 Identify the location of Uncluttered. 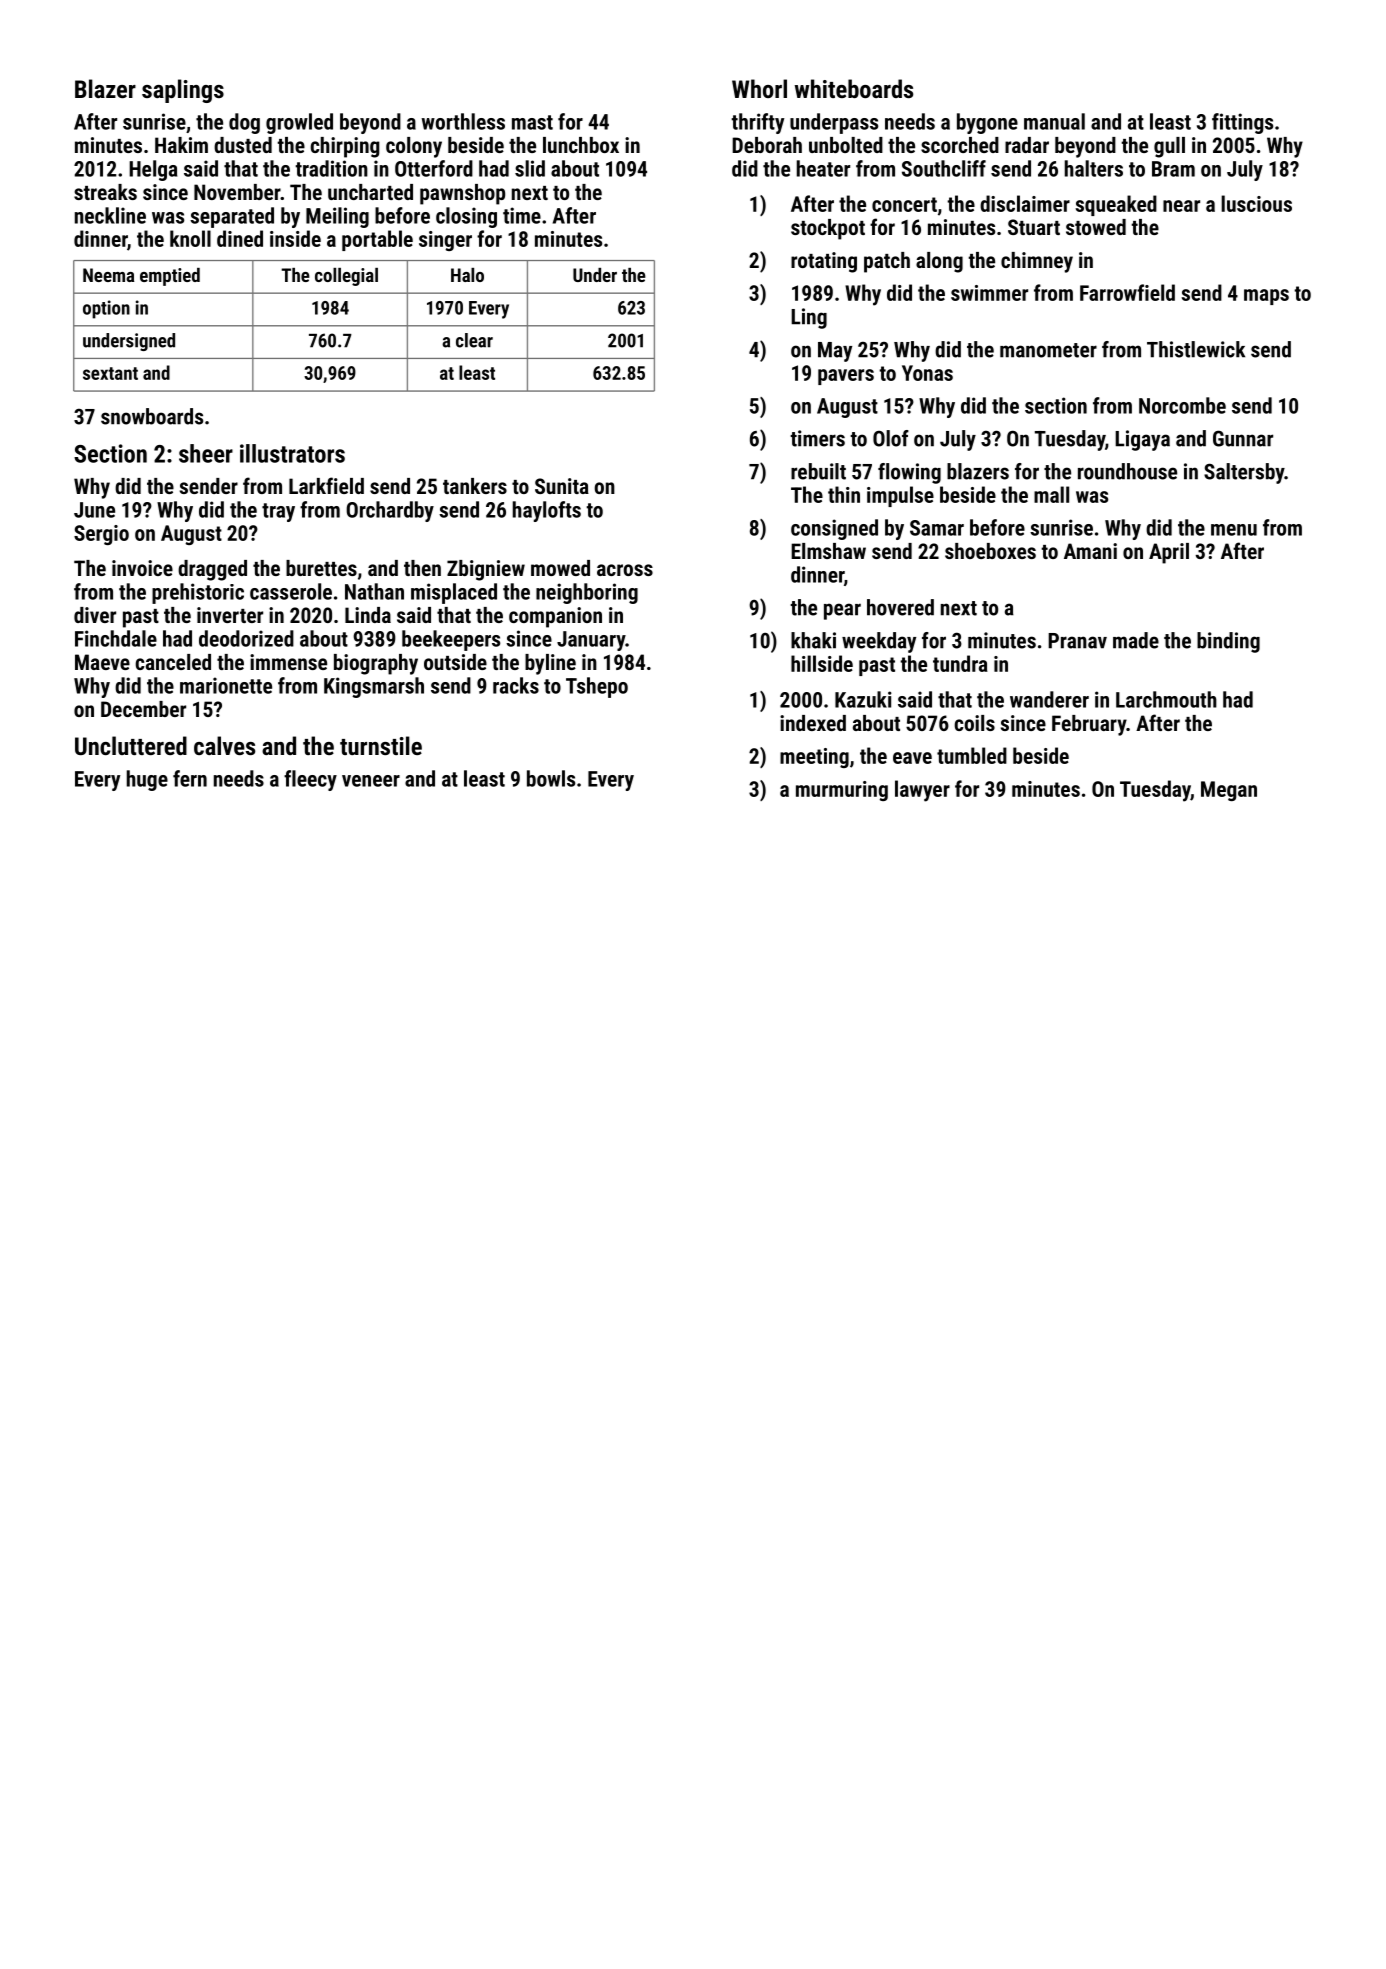
(131, 745).
